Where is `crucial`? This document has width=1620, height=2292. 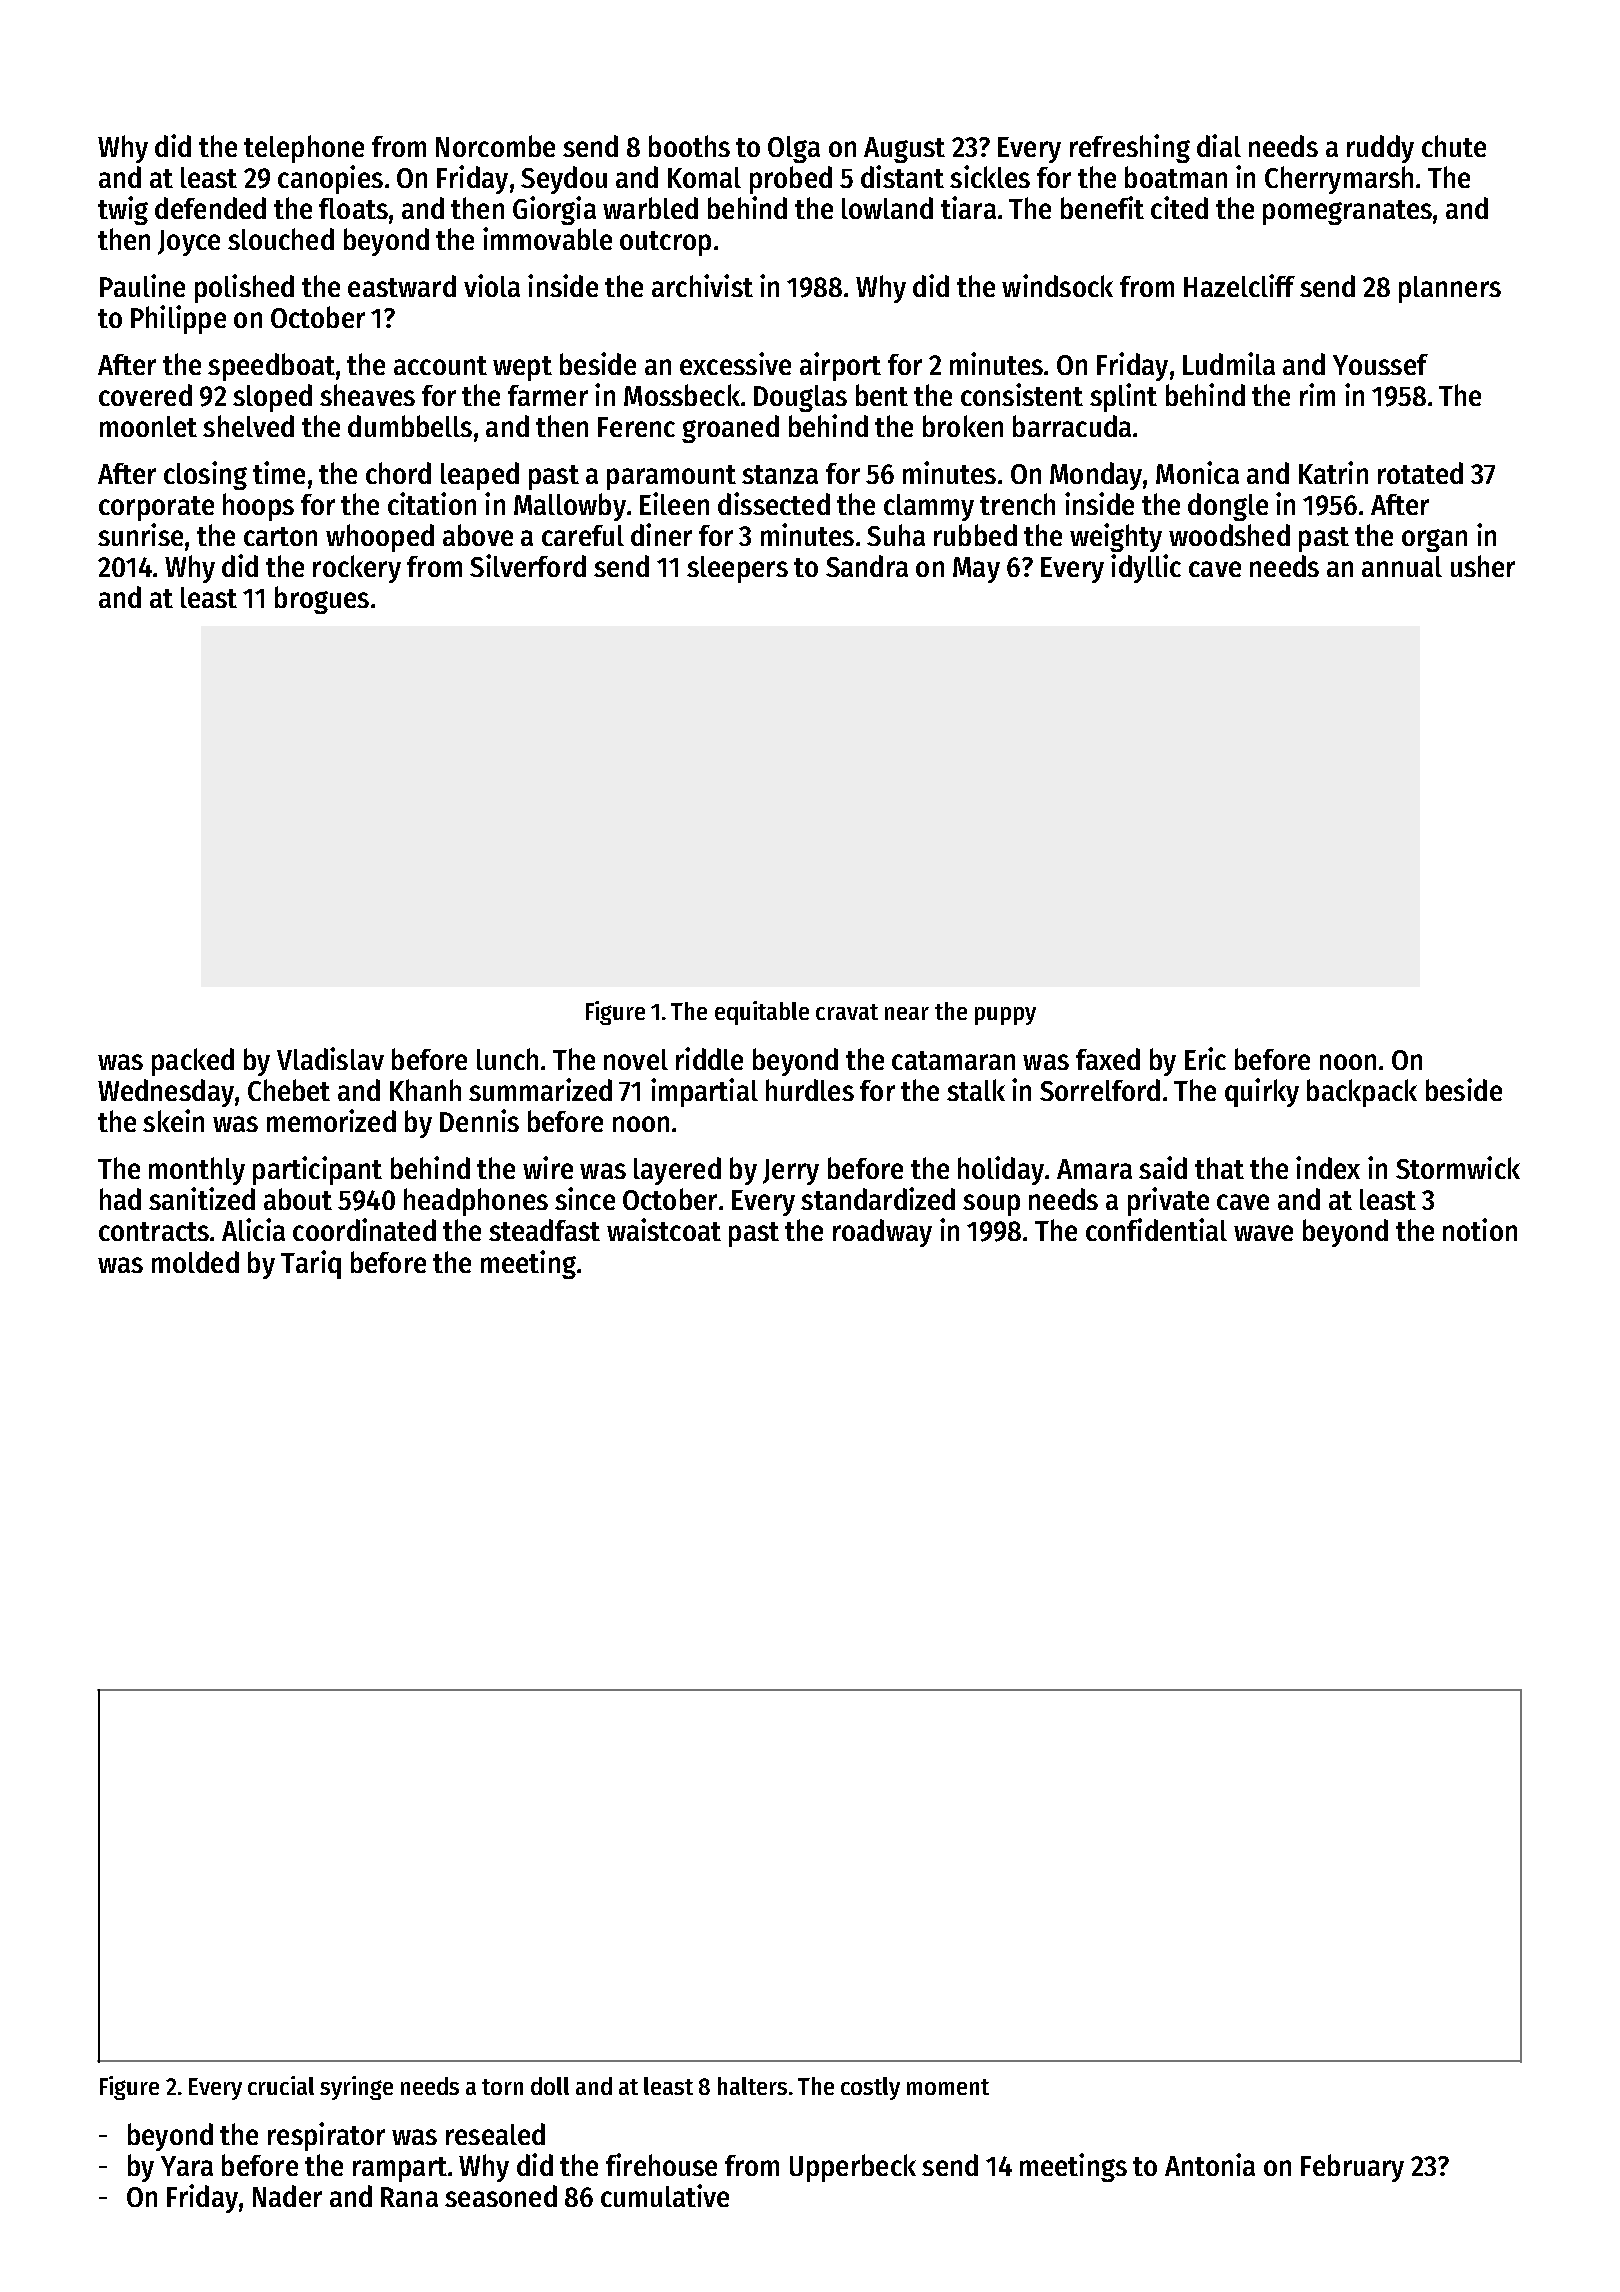 crucial is located at coordinates (281, 2085).
